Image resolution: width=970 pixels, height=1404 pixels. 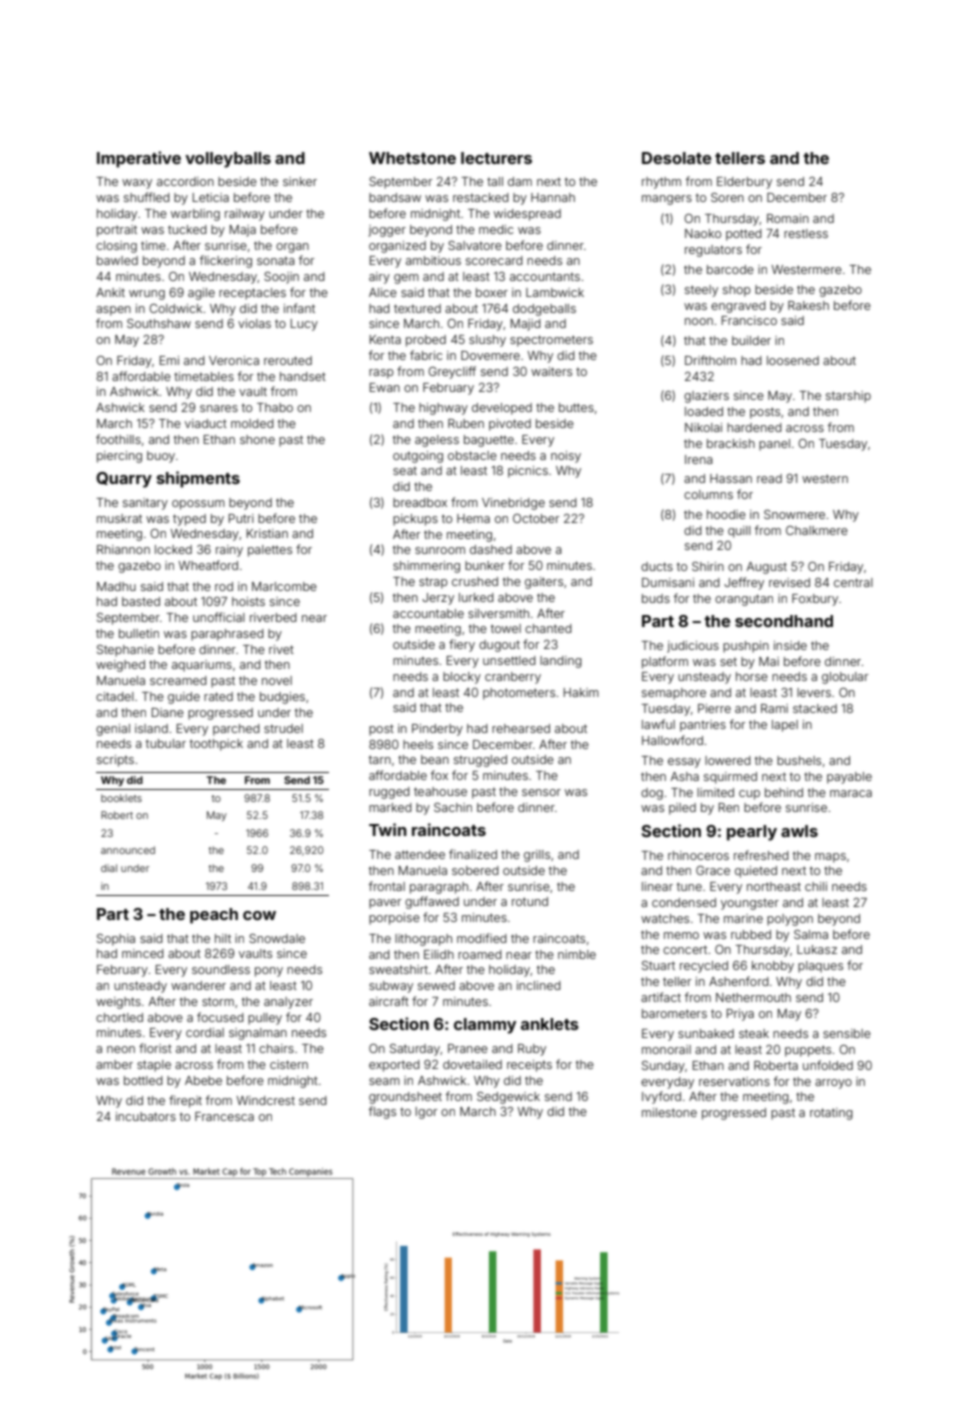 I want to click on textured, so click(x=417, y=308).
